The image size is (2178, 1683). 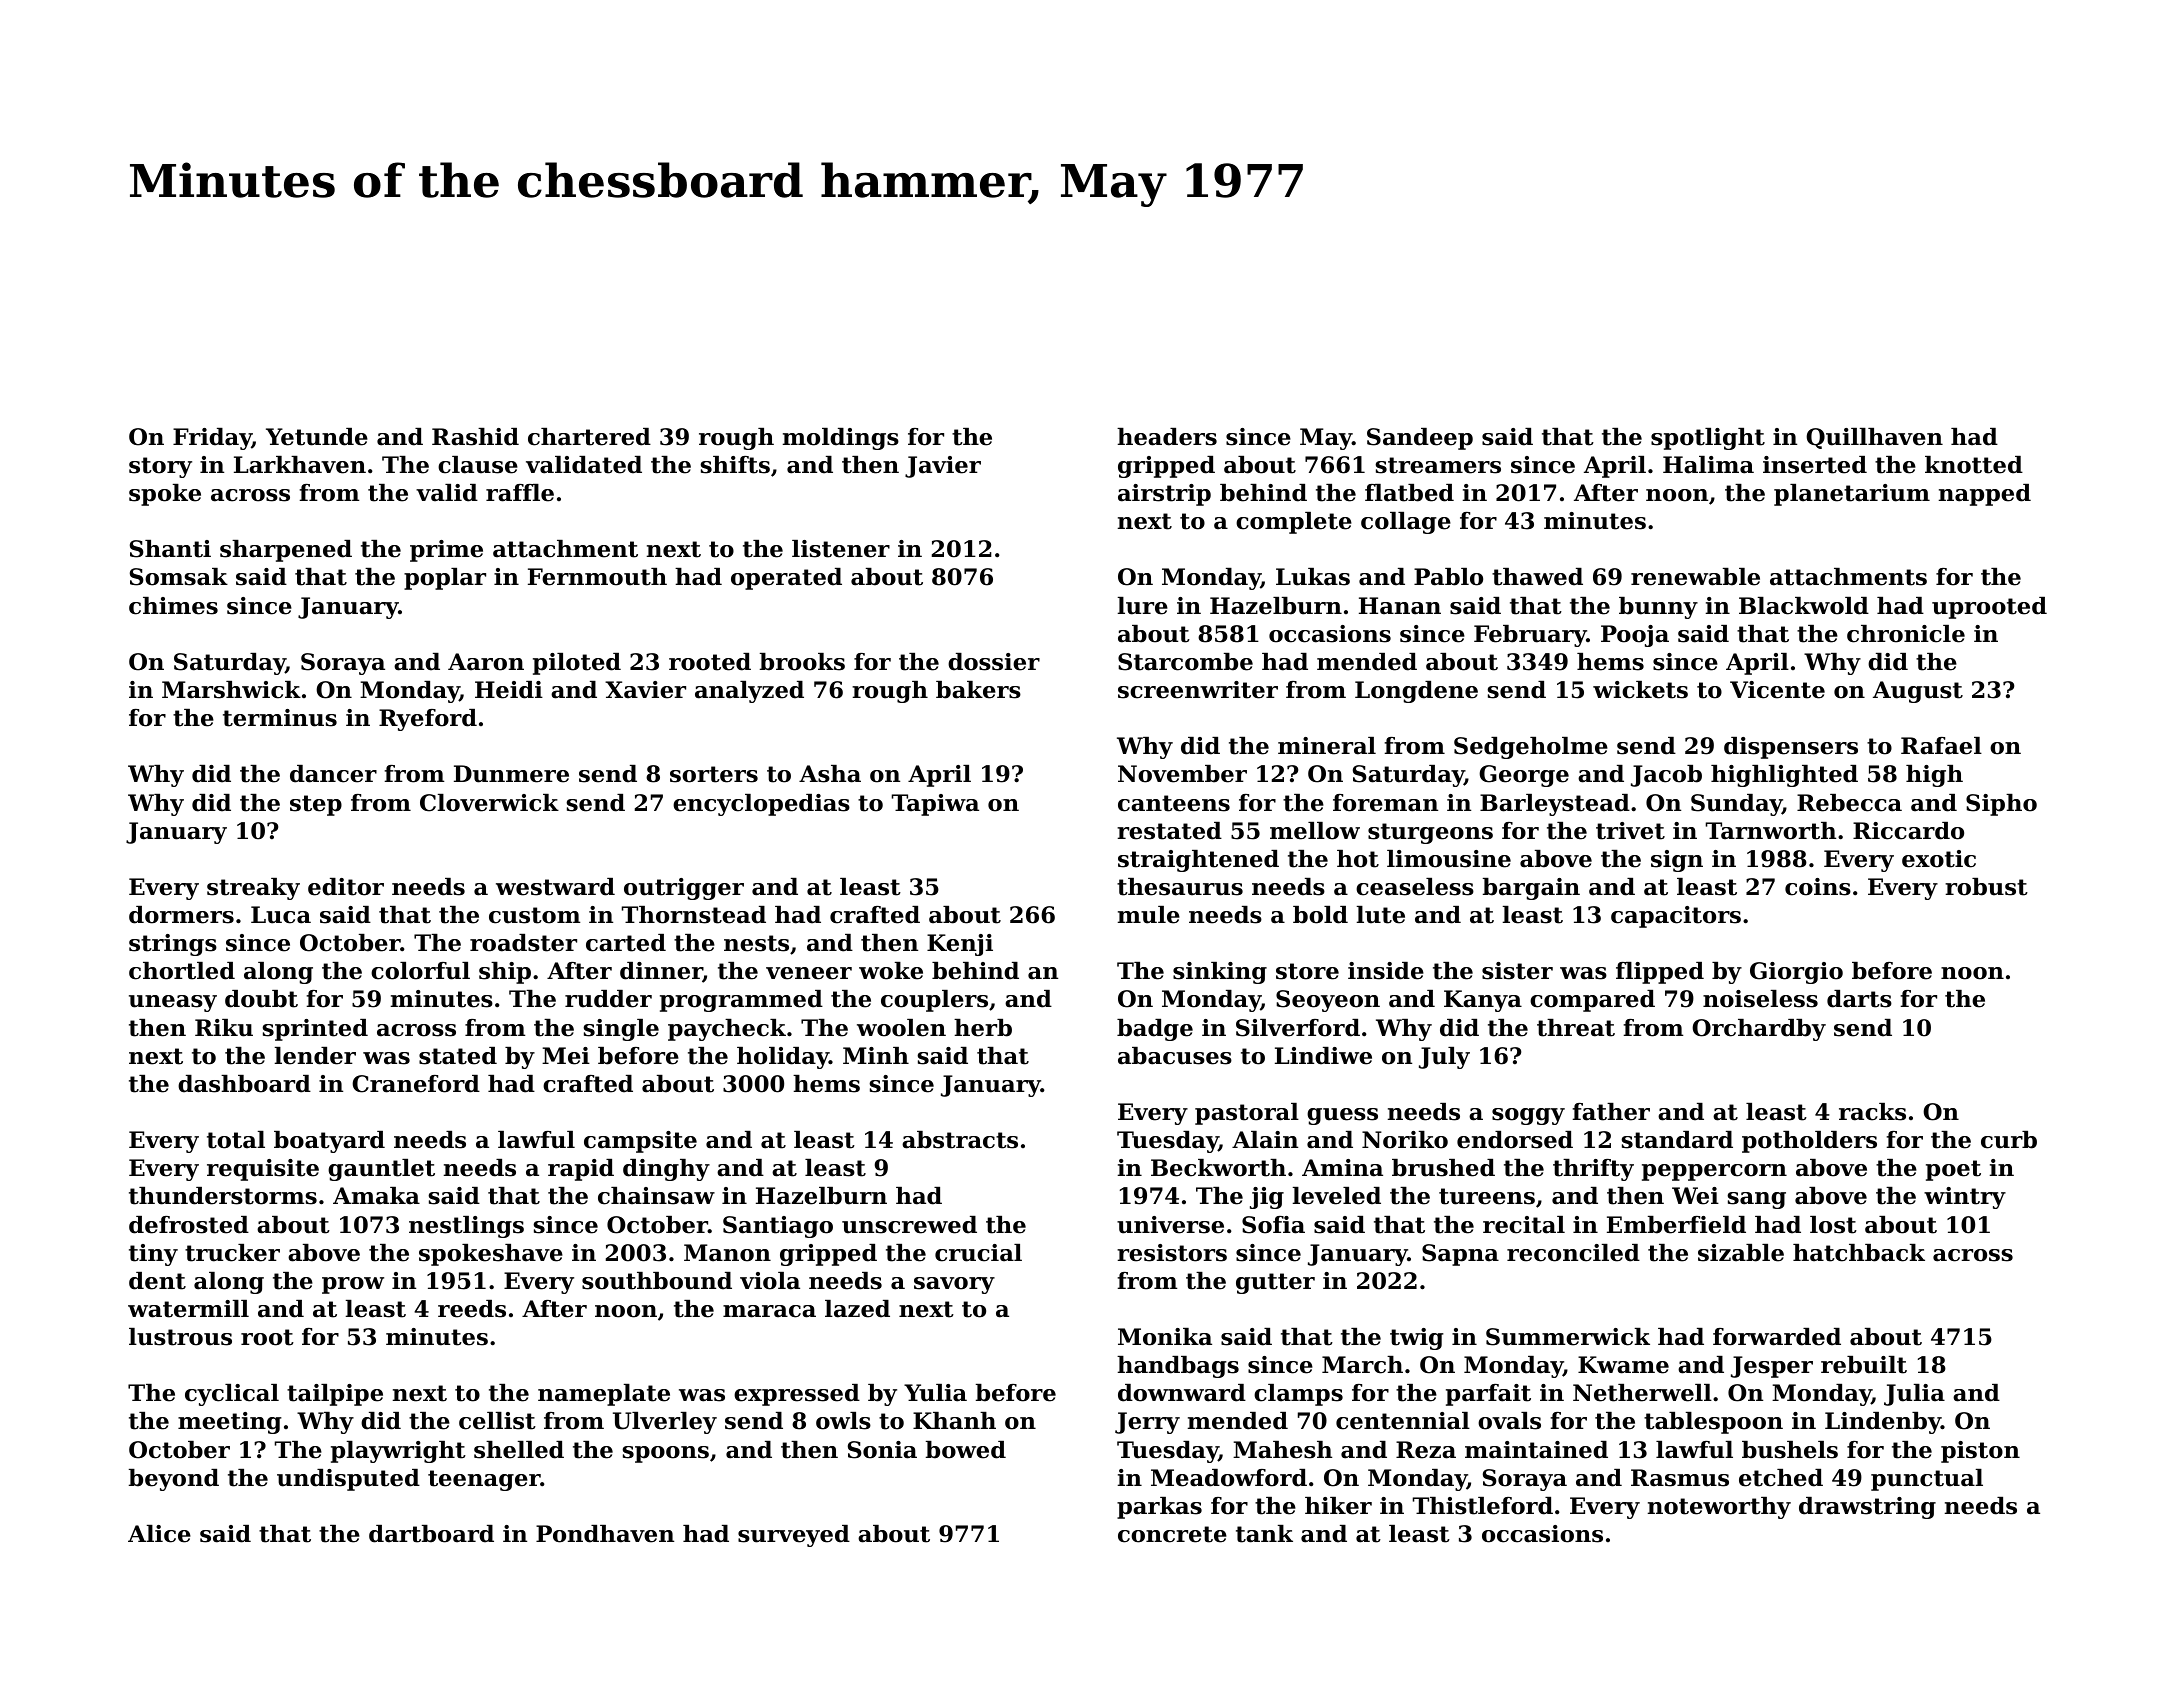 I want to click on listener, so click(x=841, y=549).
